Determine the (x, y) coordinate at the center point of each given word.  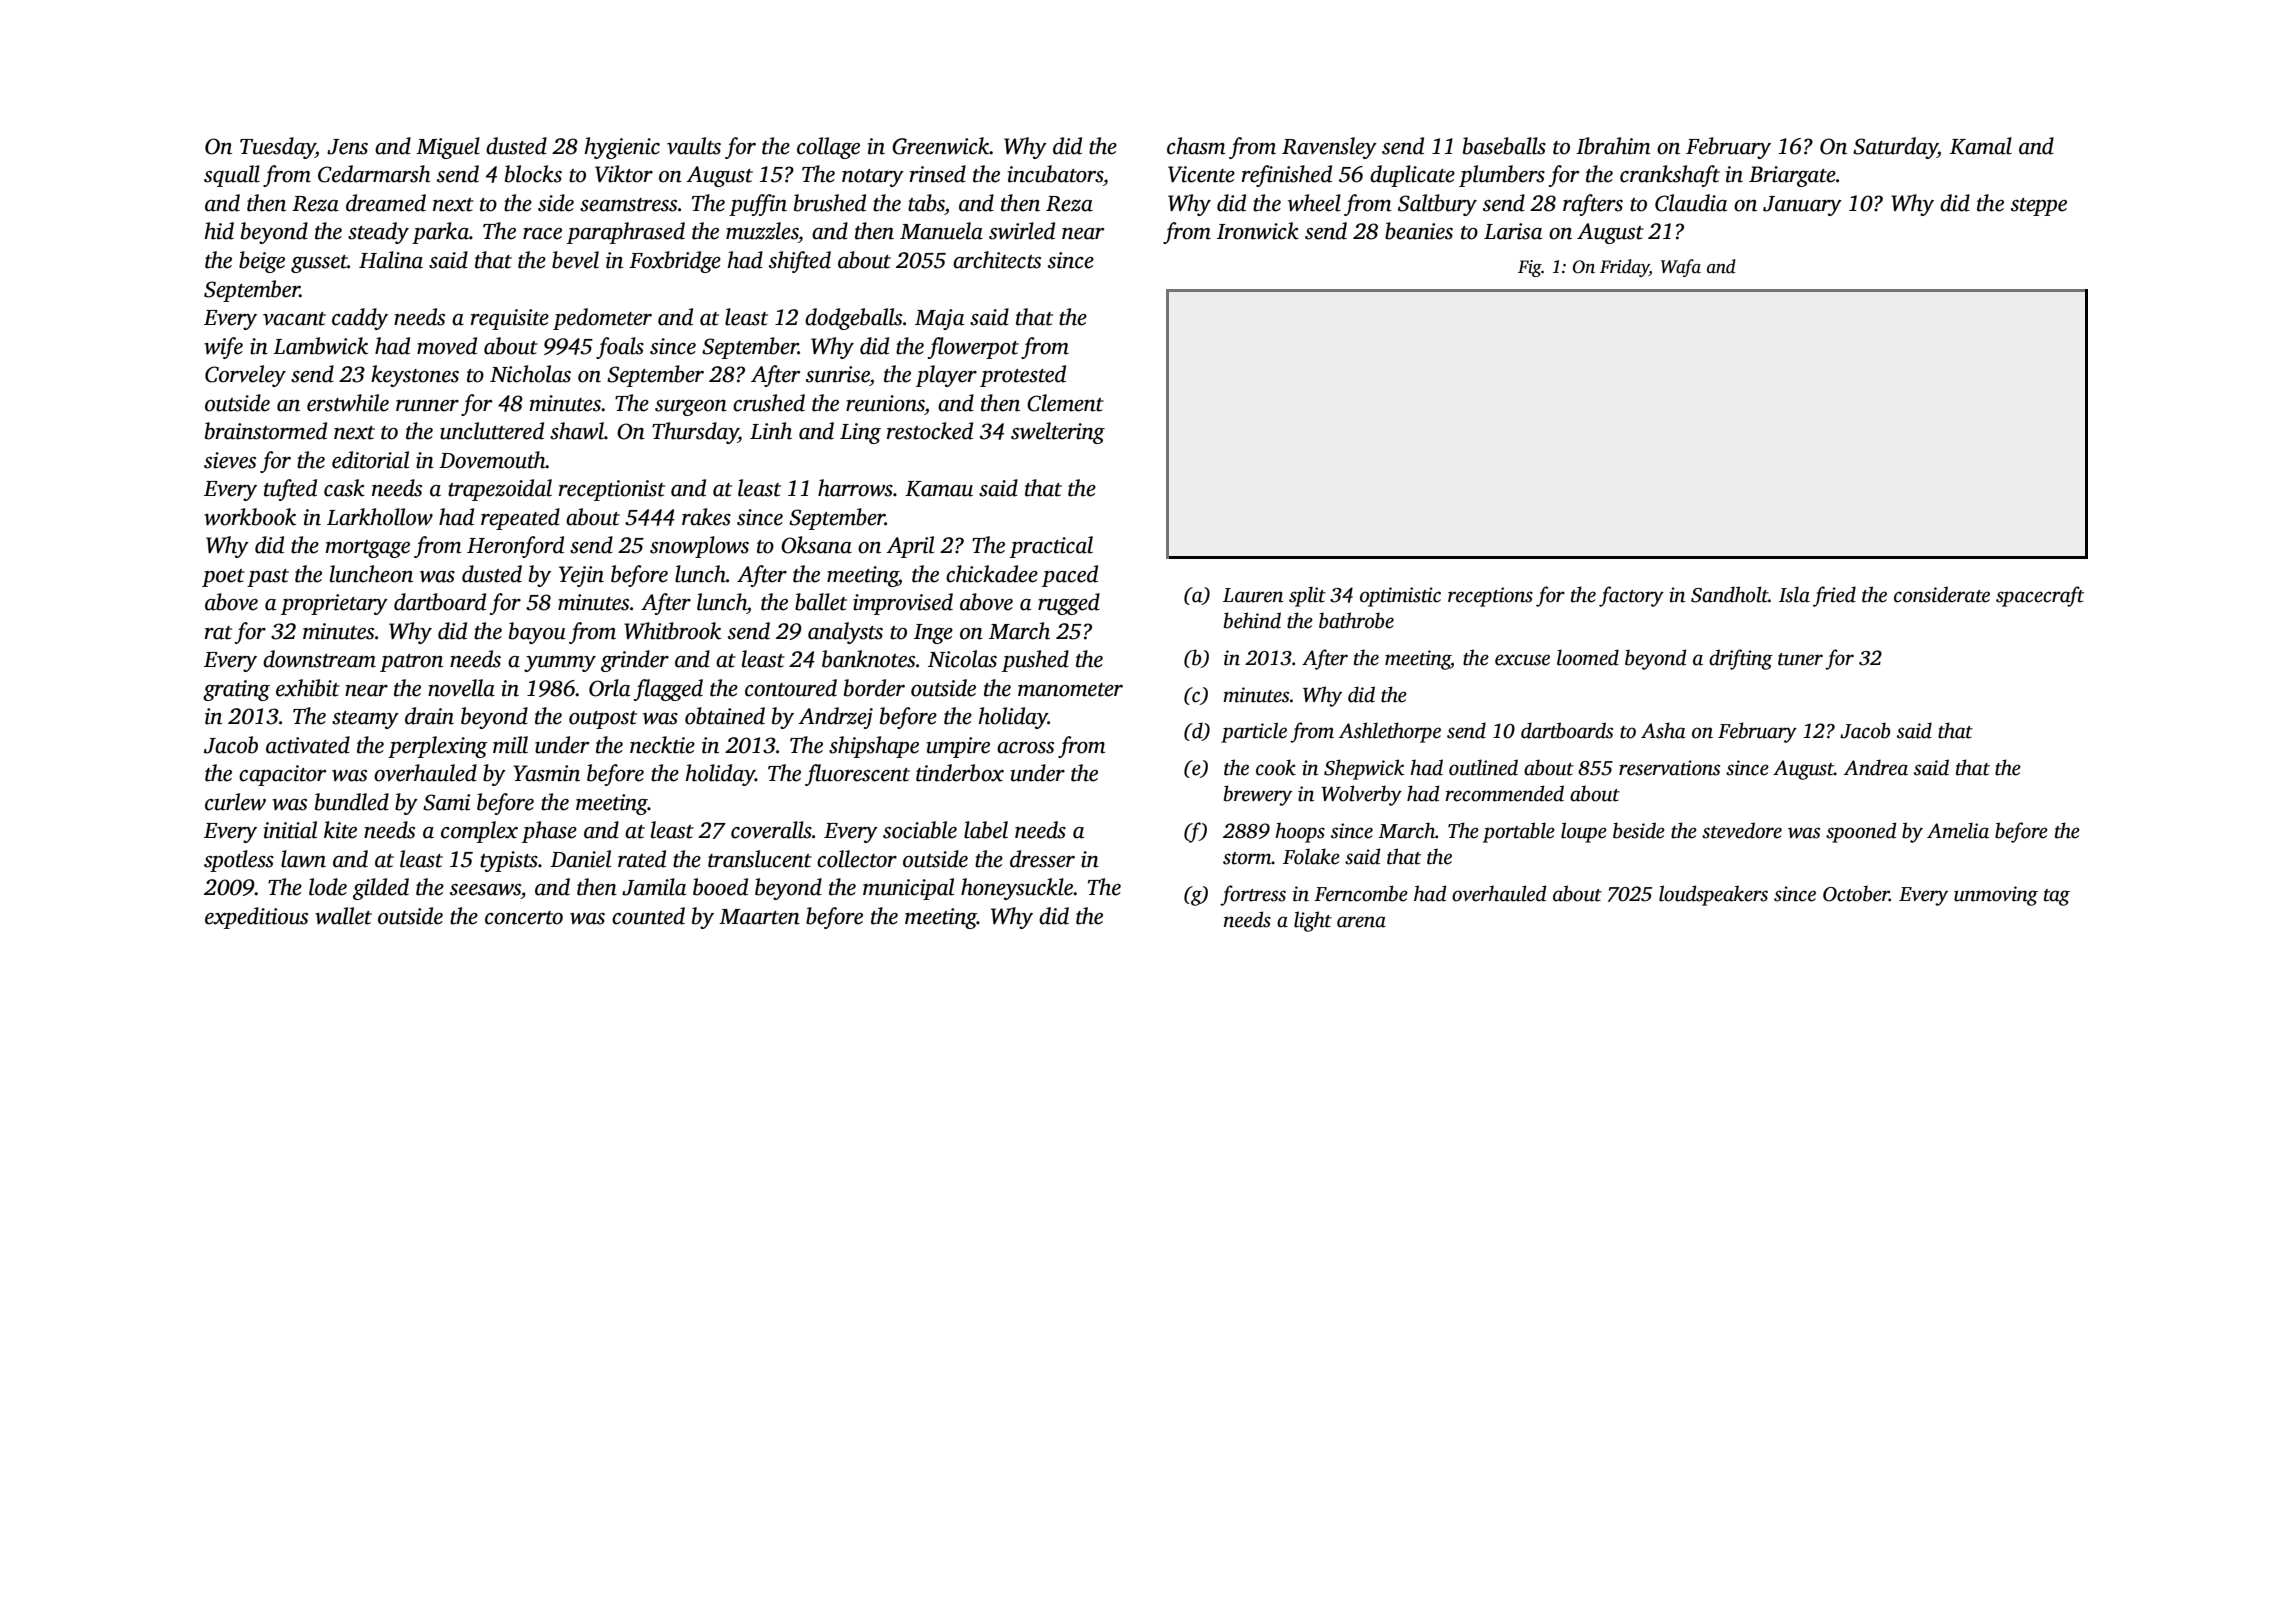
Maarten (759, 917)
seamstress (628, 205)
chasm (1196, 146)
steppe (2039, 207)
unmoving (1996, 896)
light (1313, 921)
